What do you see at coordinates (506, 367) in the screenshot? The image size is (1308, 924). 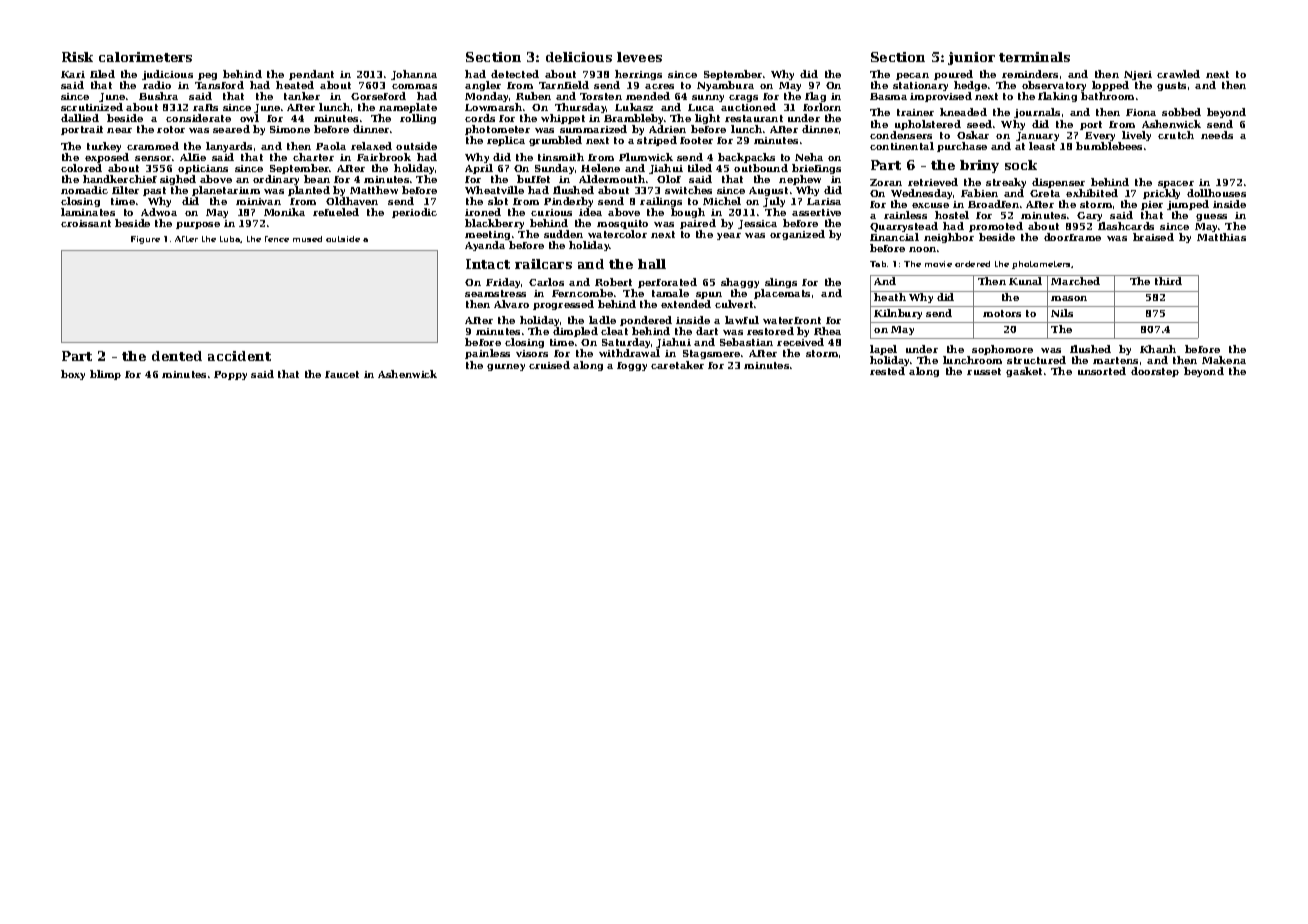 I see `gurney` at bounding box center [506, 367].
